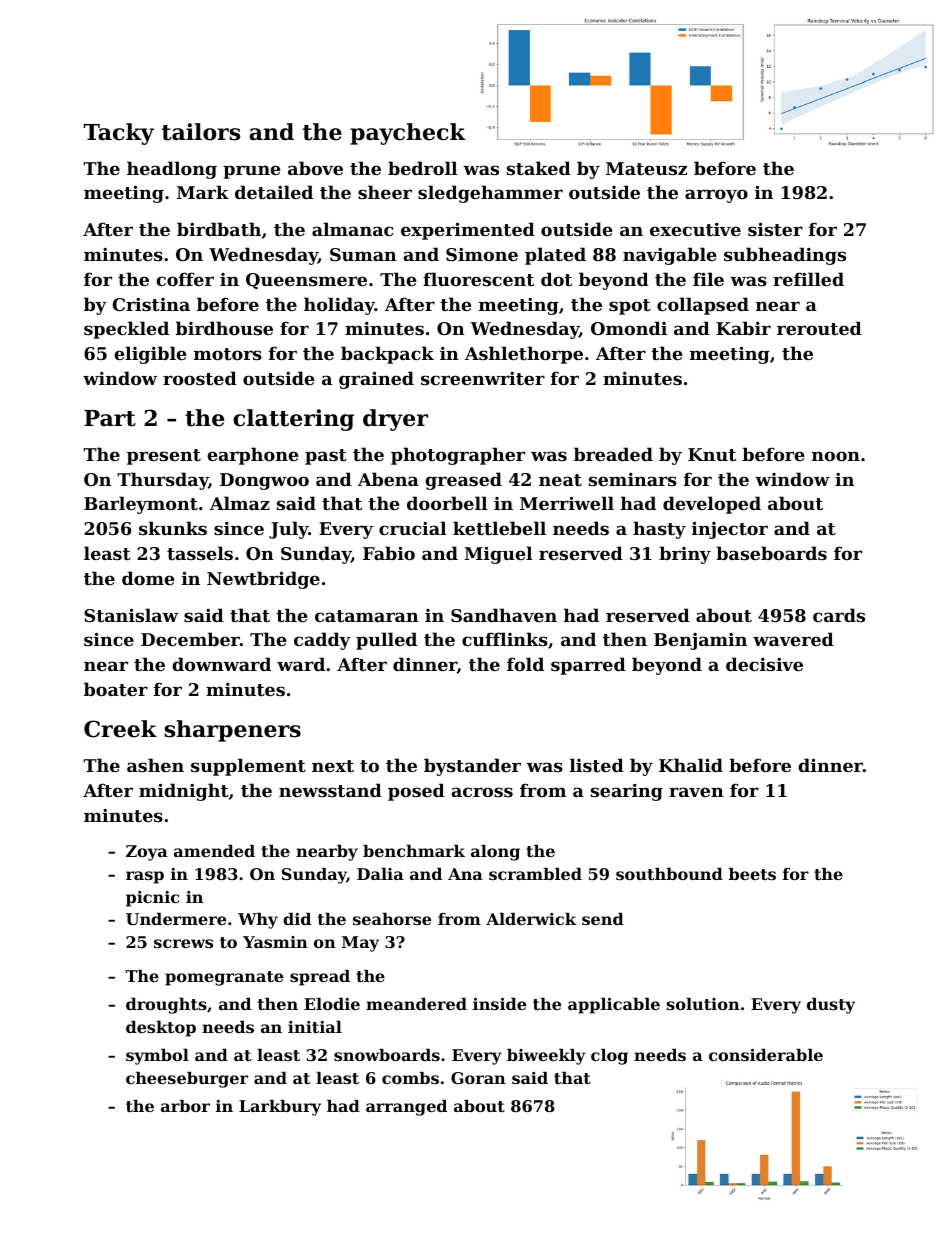  Describe the element at coordinates (407, 134) in the screenshot. I see `paycheck` at that location.
